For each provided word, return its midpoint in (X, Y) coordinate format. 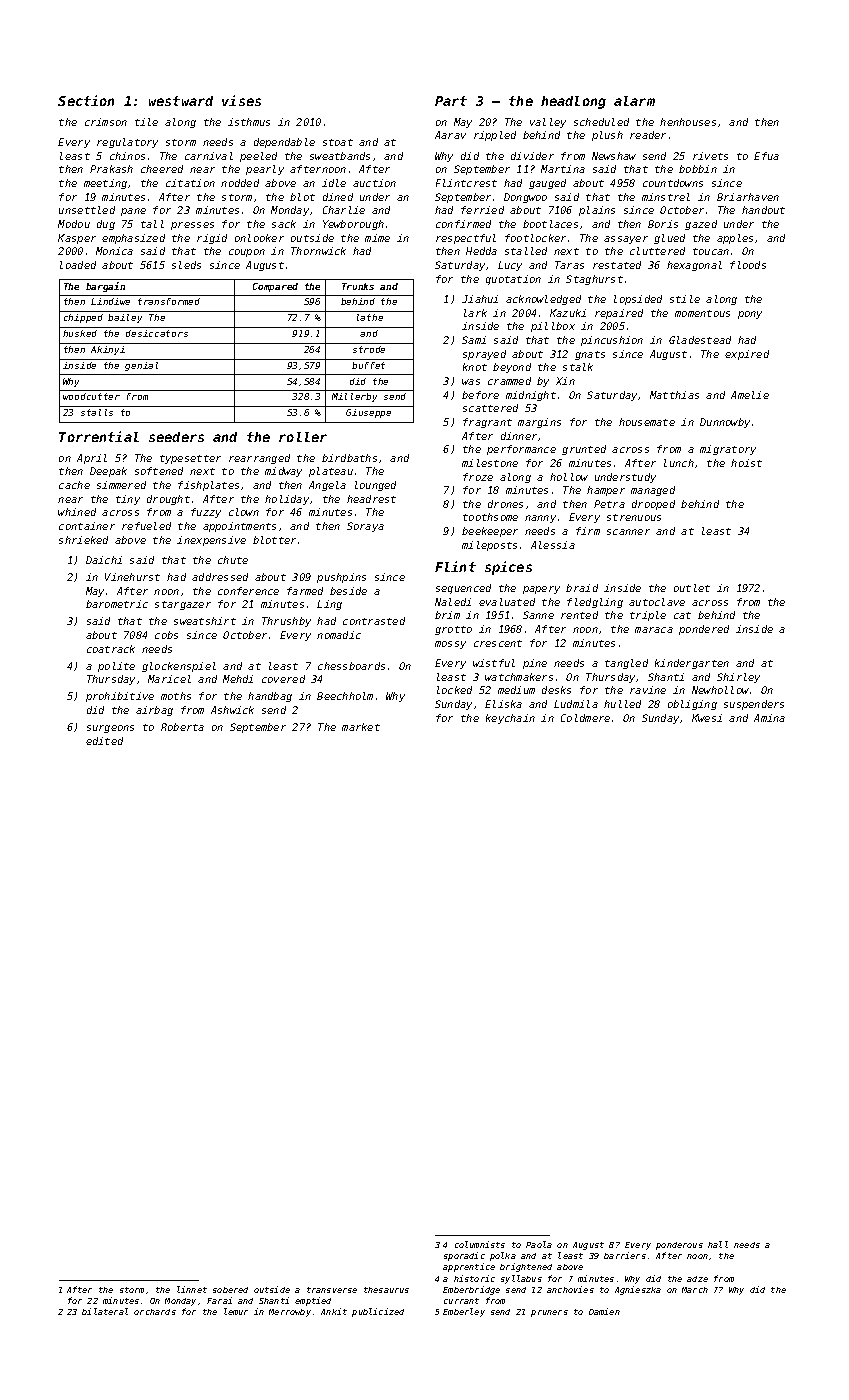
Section (86, 100)
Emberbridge (471, 1290)
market (361, 727)
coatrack (111, 649)
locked (454, 690)
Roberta (182, 727)
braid (582, 588)
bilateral (105, 1311)
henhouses (688, 122)
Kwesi (707, 718)
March (695, 1290)
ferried (482, 210)
